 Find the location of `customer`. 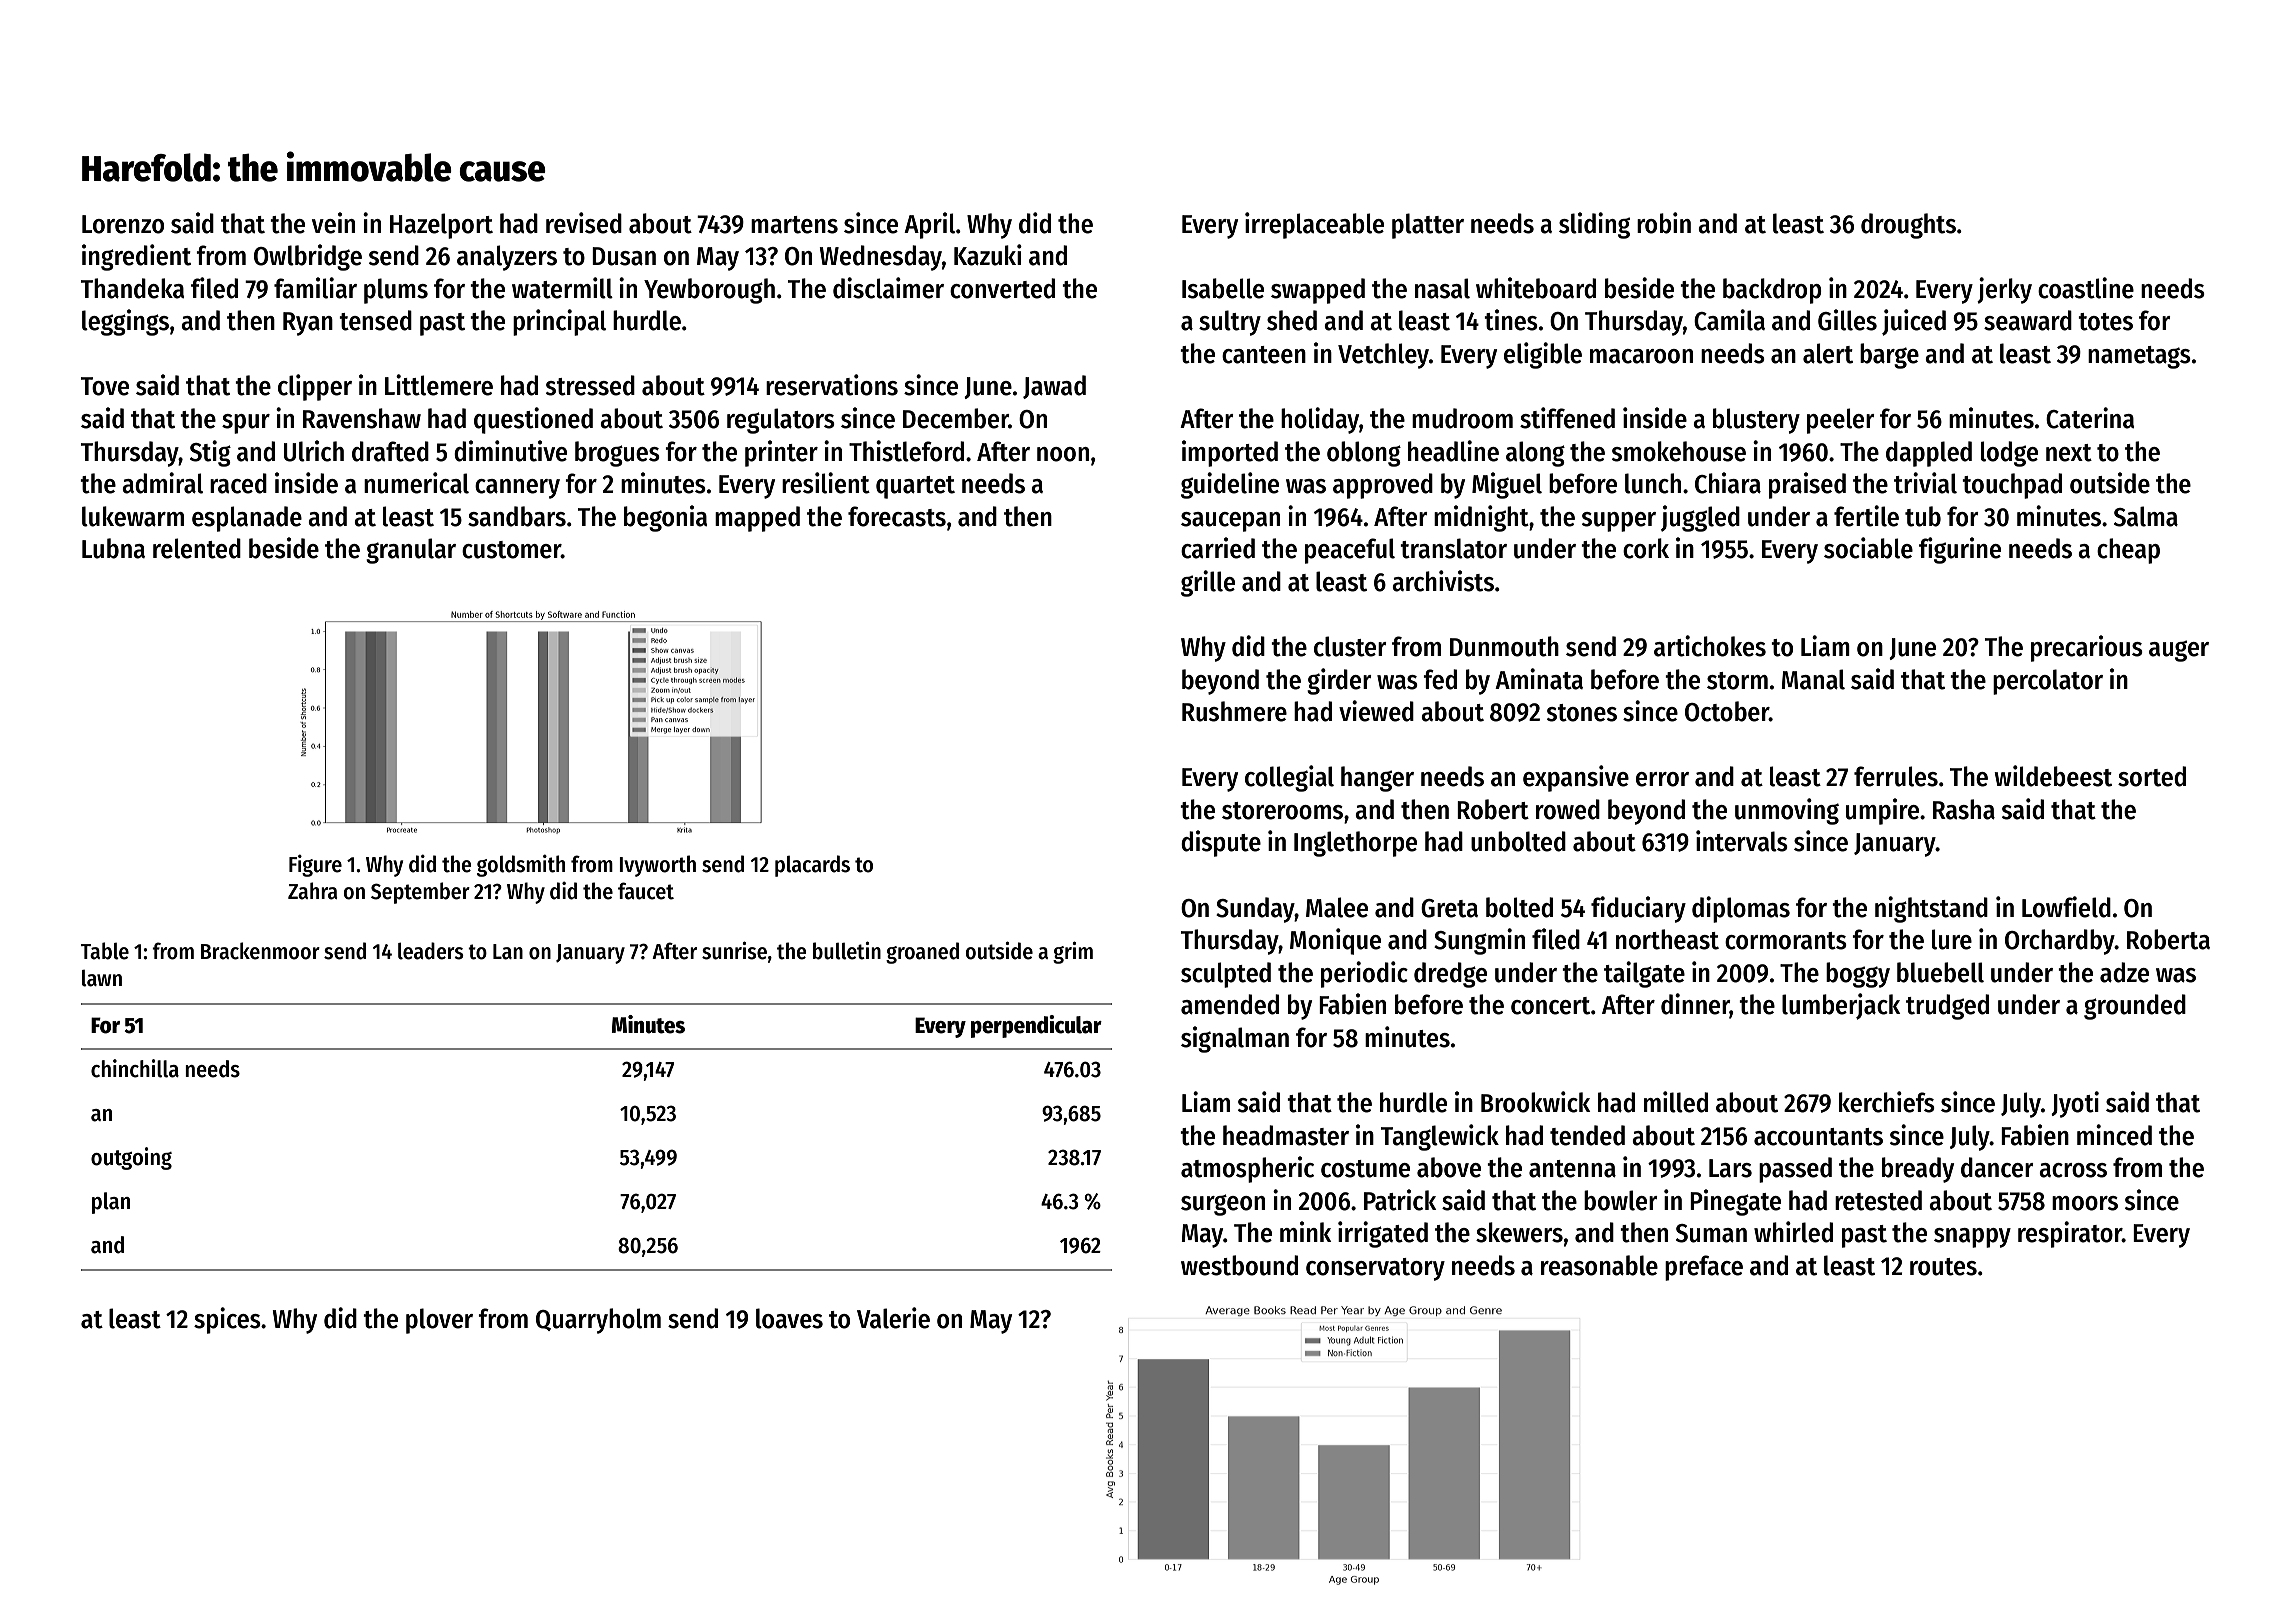

customer is located at coordinates (511, 550).
